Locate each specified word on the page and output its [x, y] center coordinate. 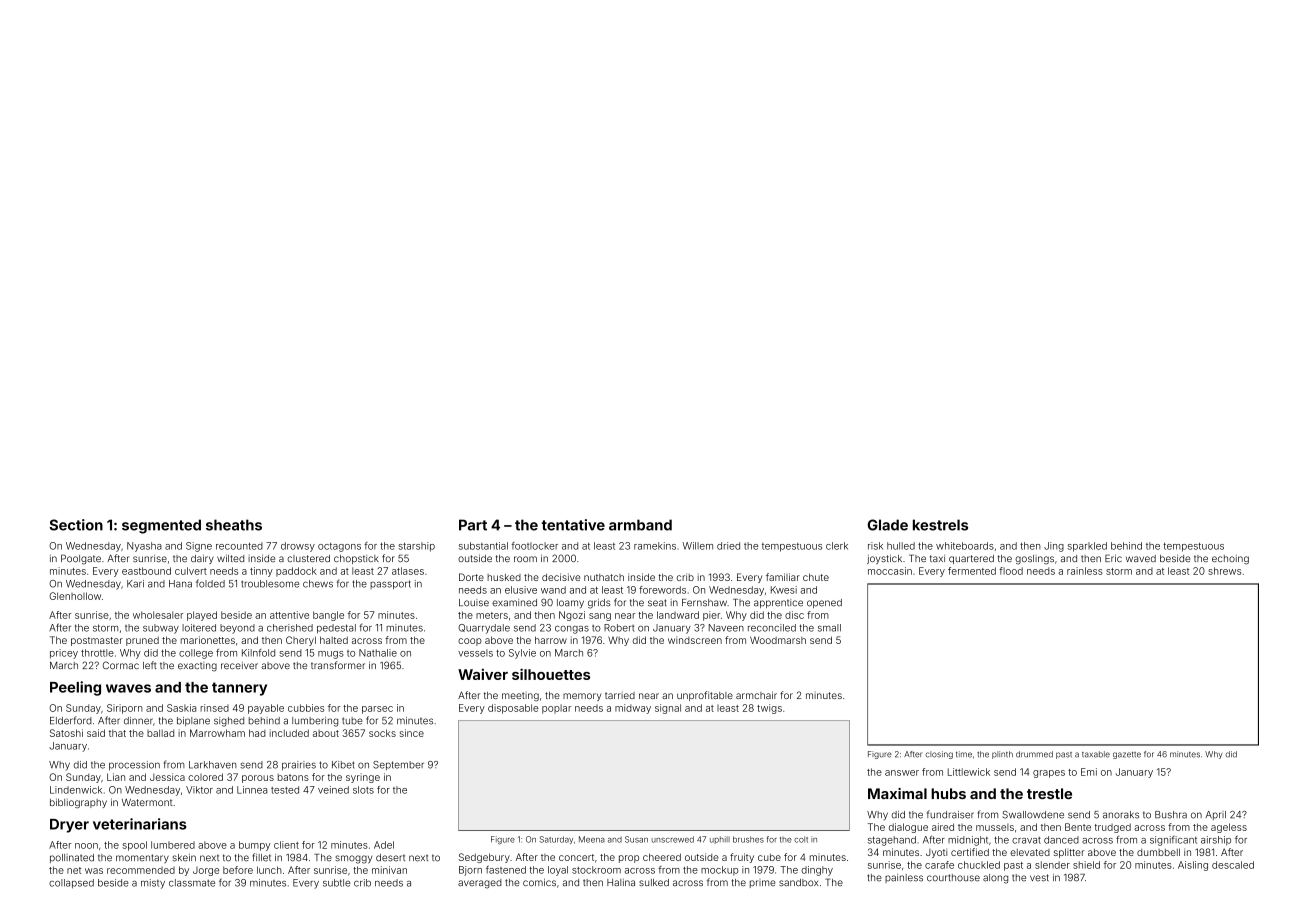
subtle [336, 883]
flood [1011, 571]
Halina [621, 882]
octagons [339, 547]
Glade [888, 525]
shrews [1224, 571]
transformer [338, 665]
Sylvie [522, 654]
